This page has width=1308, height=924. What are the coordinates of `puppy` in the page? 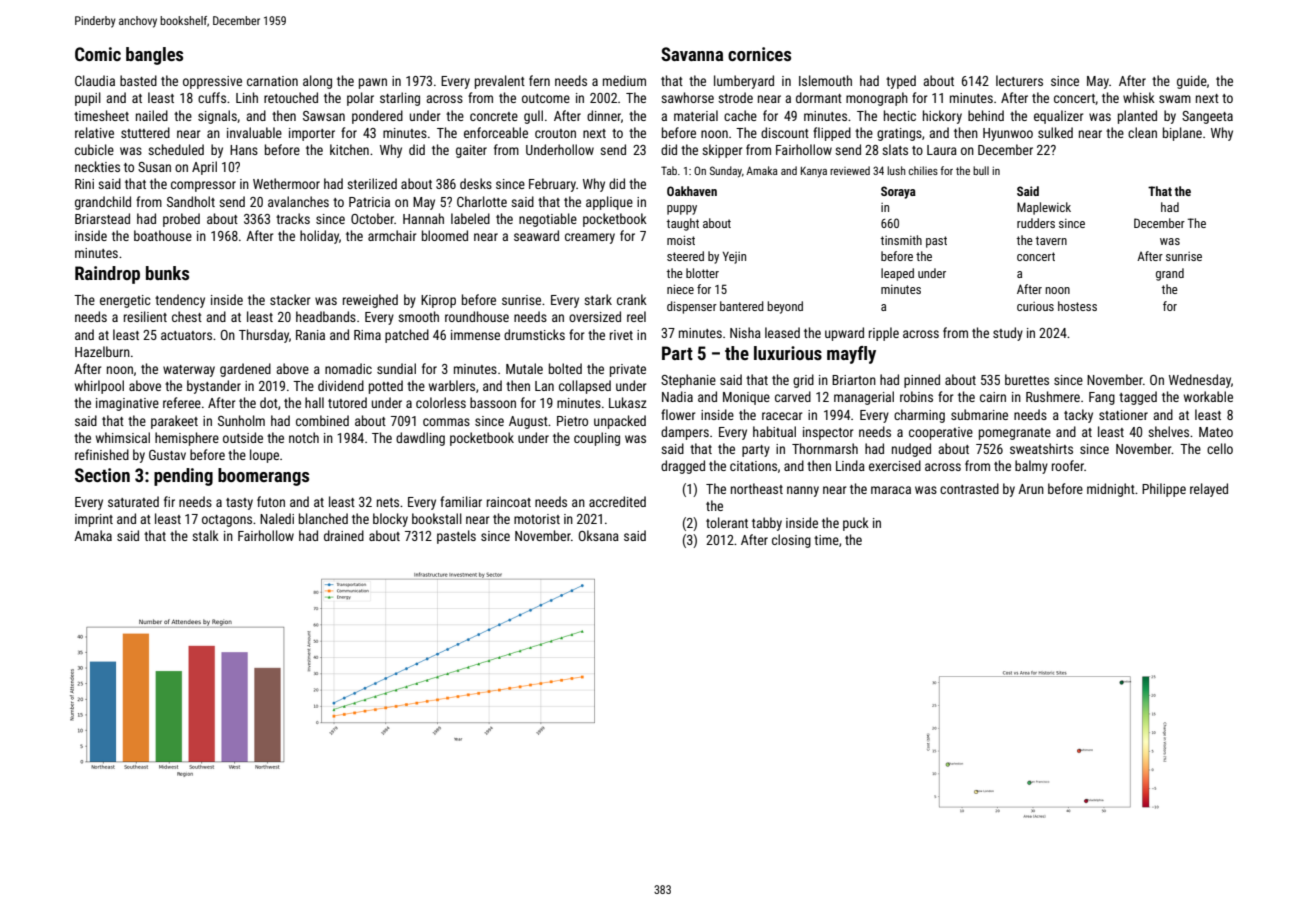 It's located at (682, 210).
